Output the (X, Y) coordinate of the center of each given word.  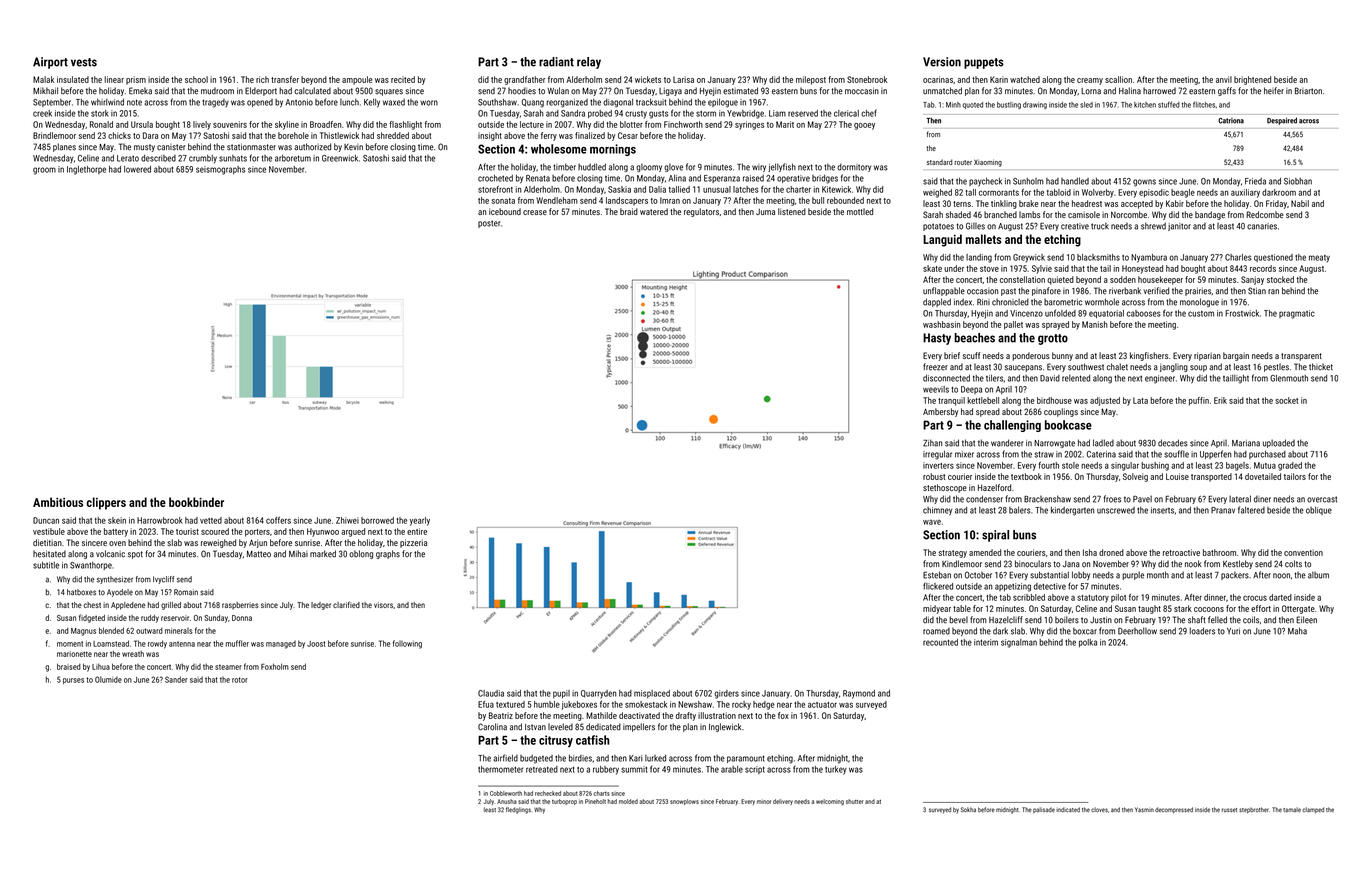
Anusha (507, 801)
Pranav (1223, 510)
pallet (1013, 325)
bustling (1009, 105)
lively (202, 125)
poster (489, 224)
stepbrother (1254, 810)
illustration (717, 715)
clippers (106, 503)
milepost (811, 80)
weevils (936, 389)
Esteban (937, 575)
